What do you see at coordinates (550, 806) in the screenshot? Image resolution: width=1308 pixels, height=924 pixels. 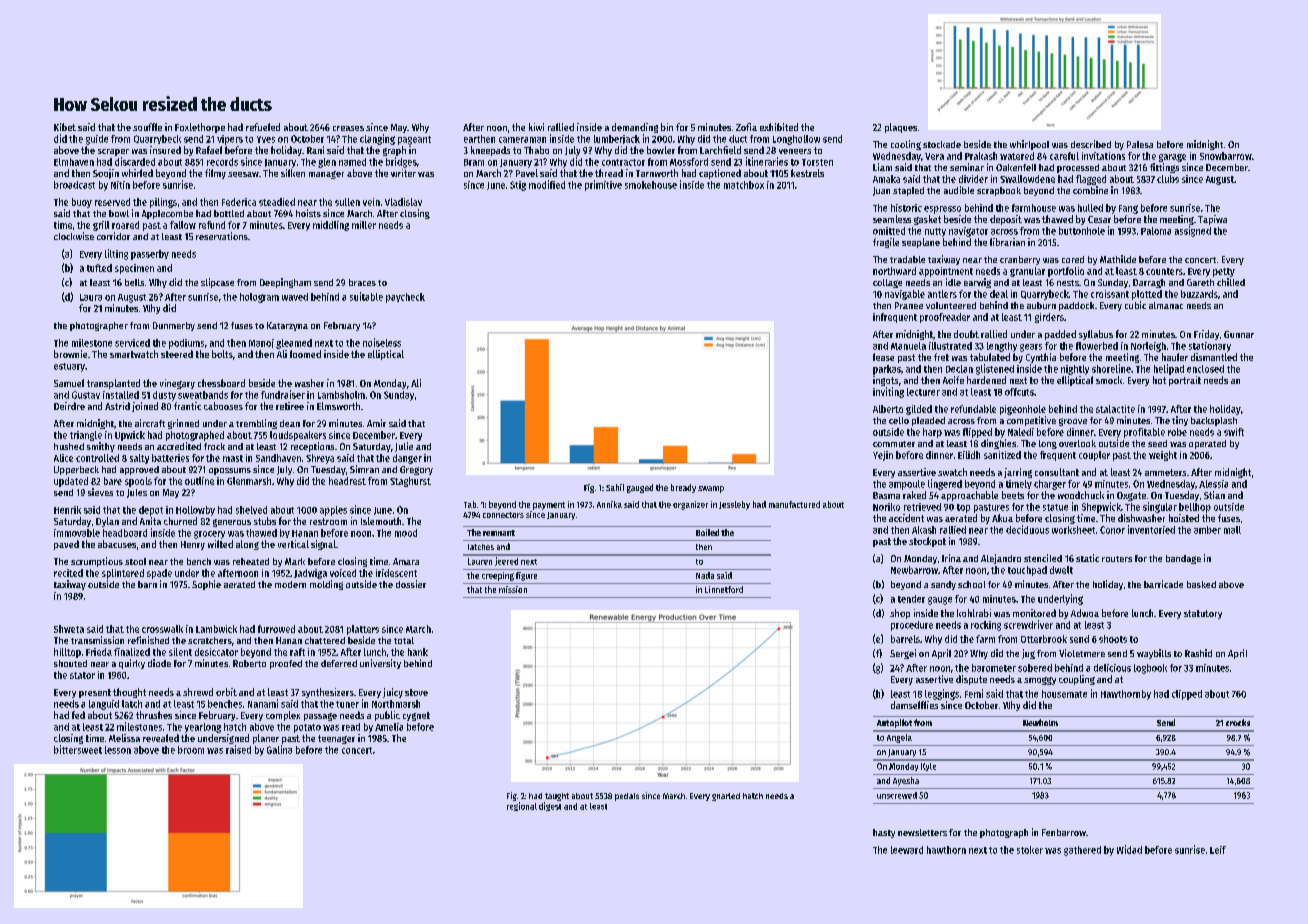 I see `digest` at bounding box center [550, 806].
